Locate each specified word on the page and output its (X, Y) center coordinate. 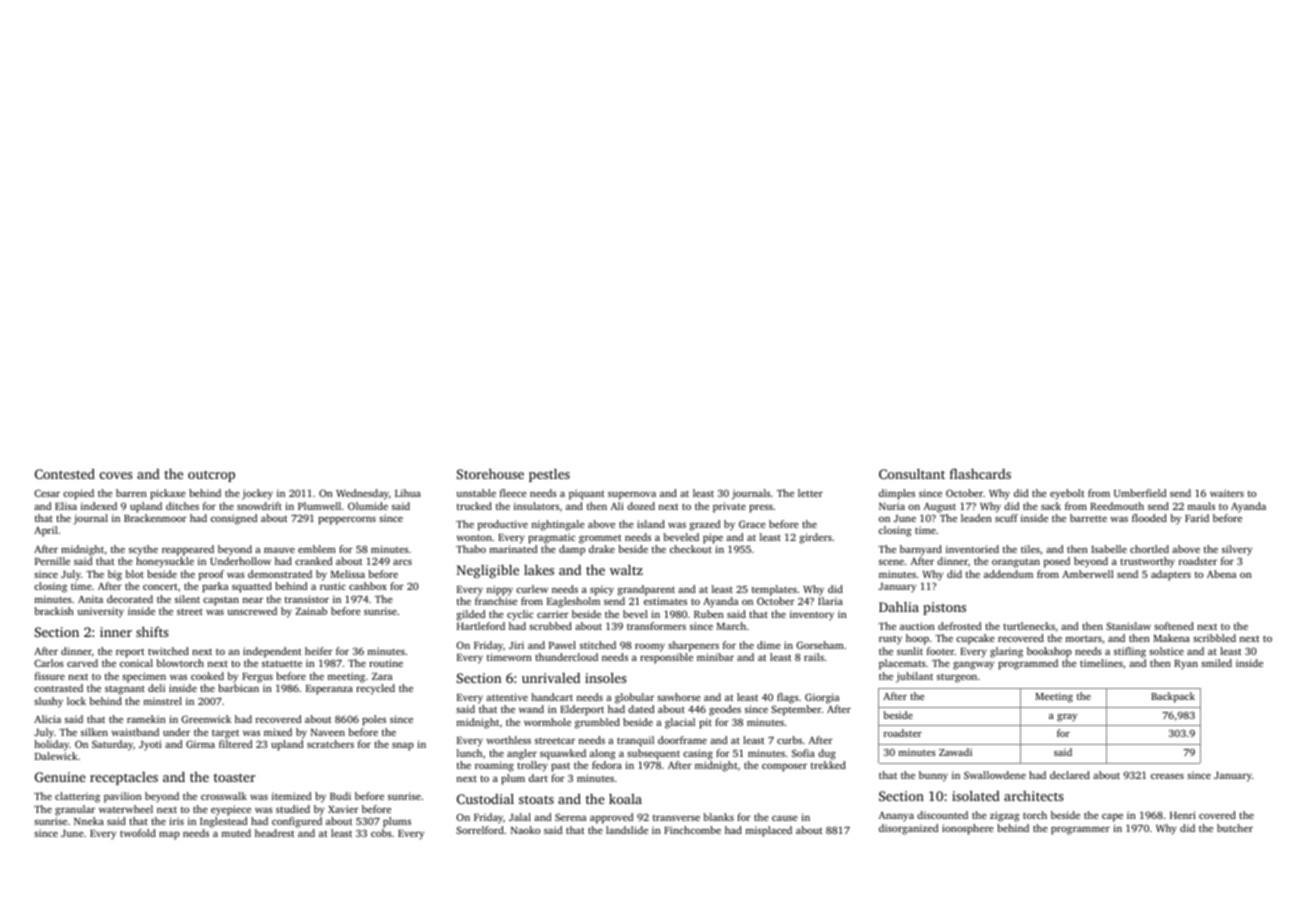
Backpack (1173, 697)
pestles (549, 475)
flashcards (980, 473)
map (169, 836)
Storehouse (490, 473)
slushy (48, 702)
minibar (715, 657)
